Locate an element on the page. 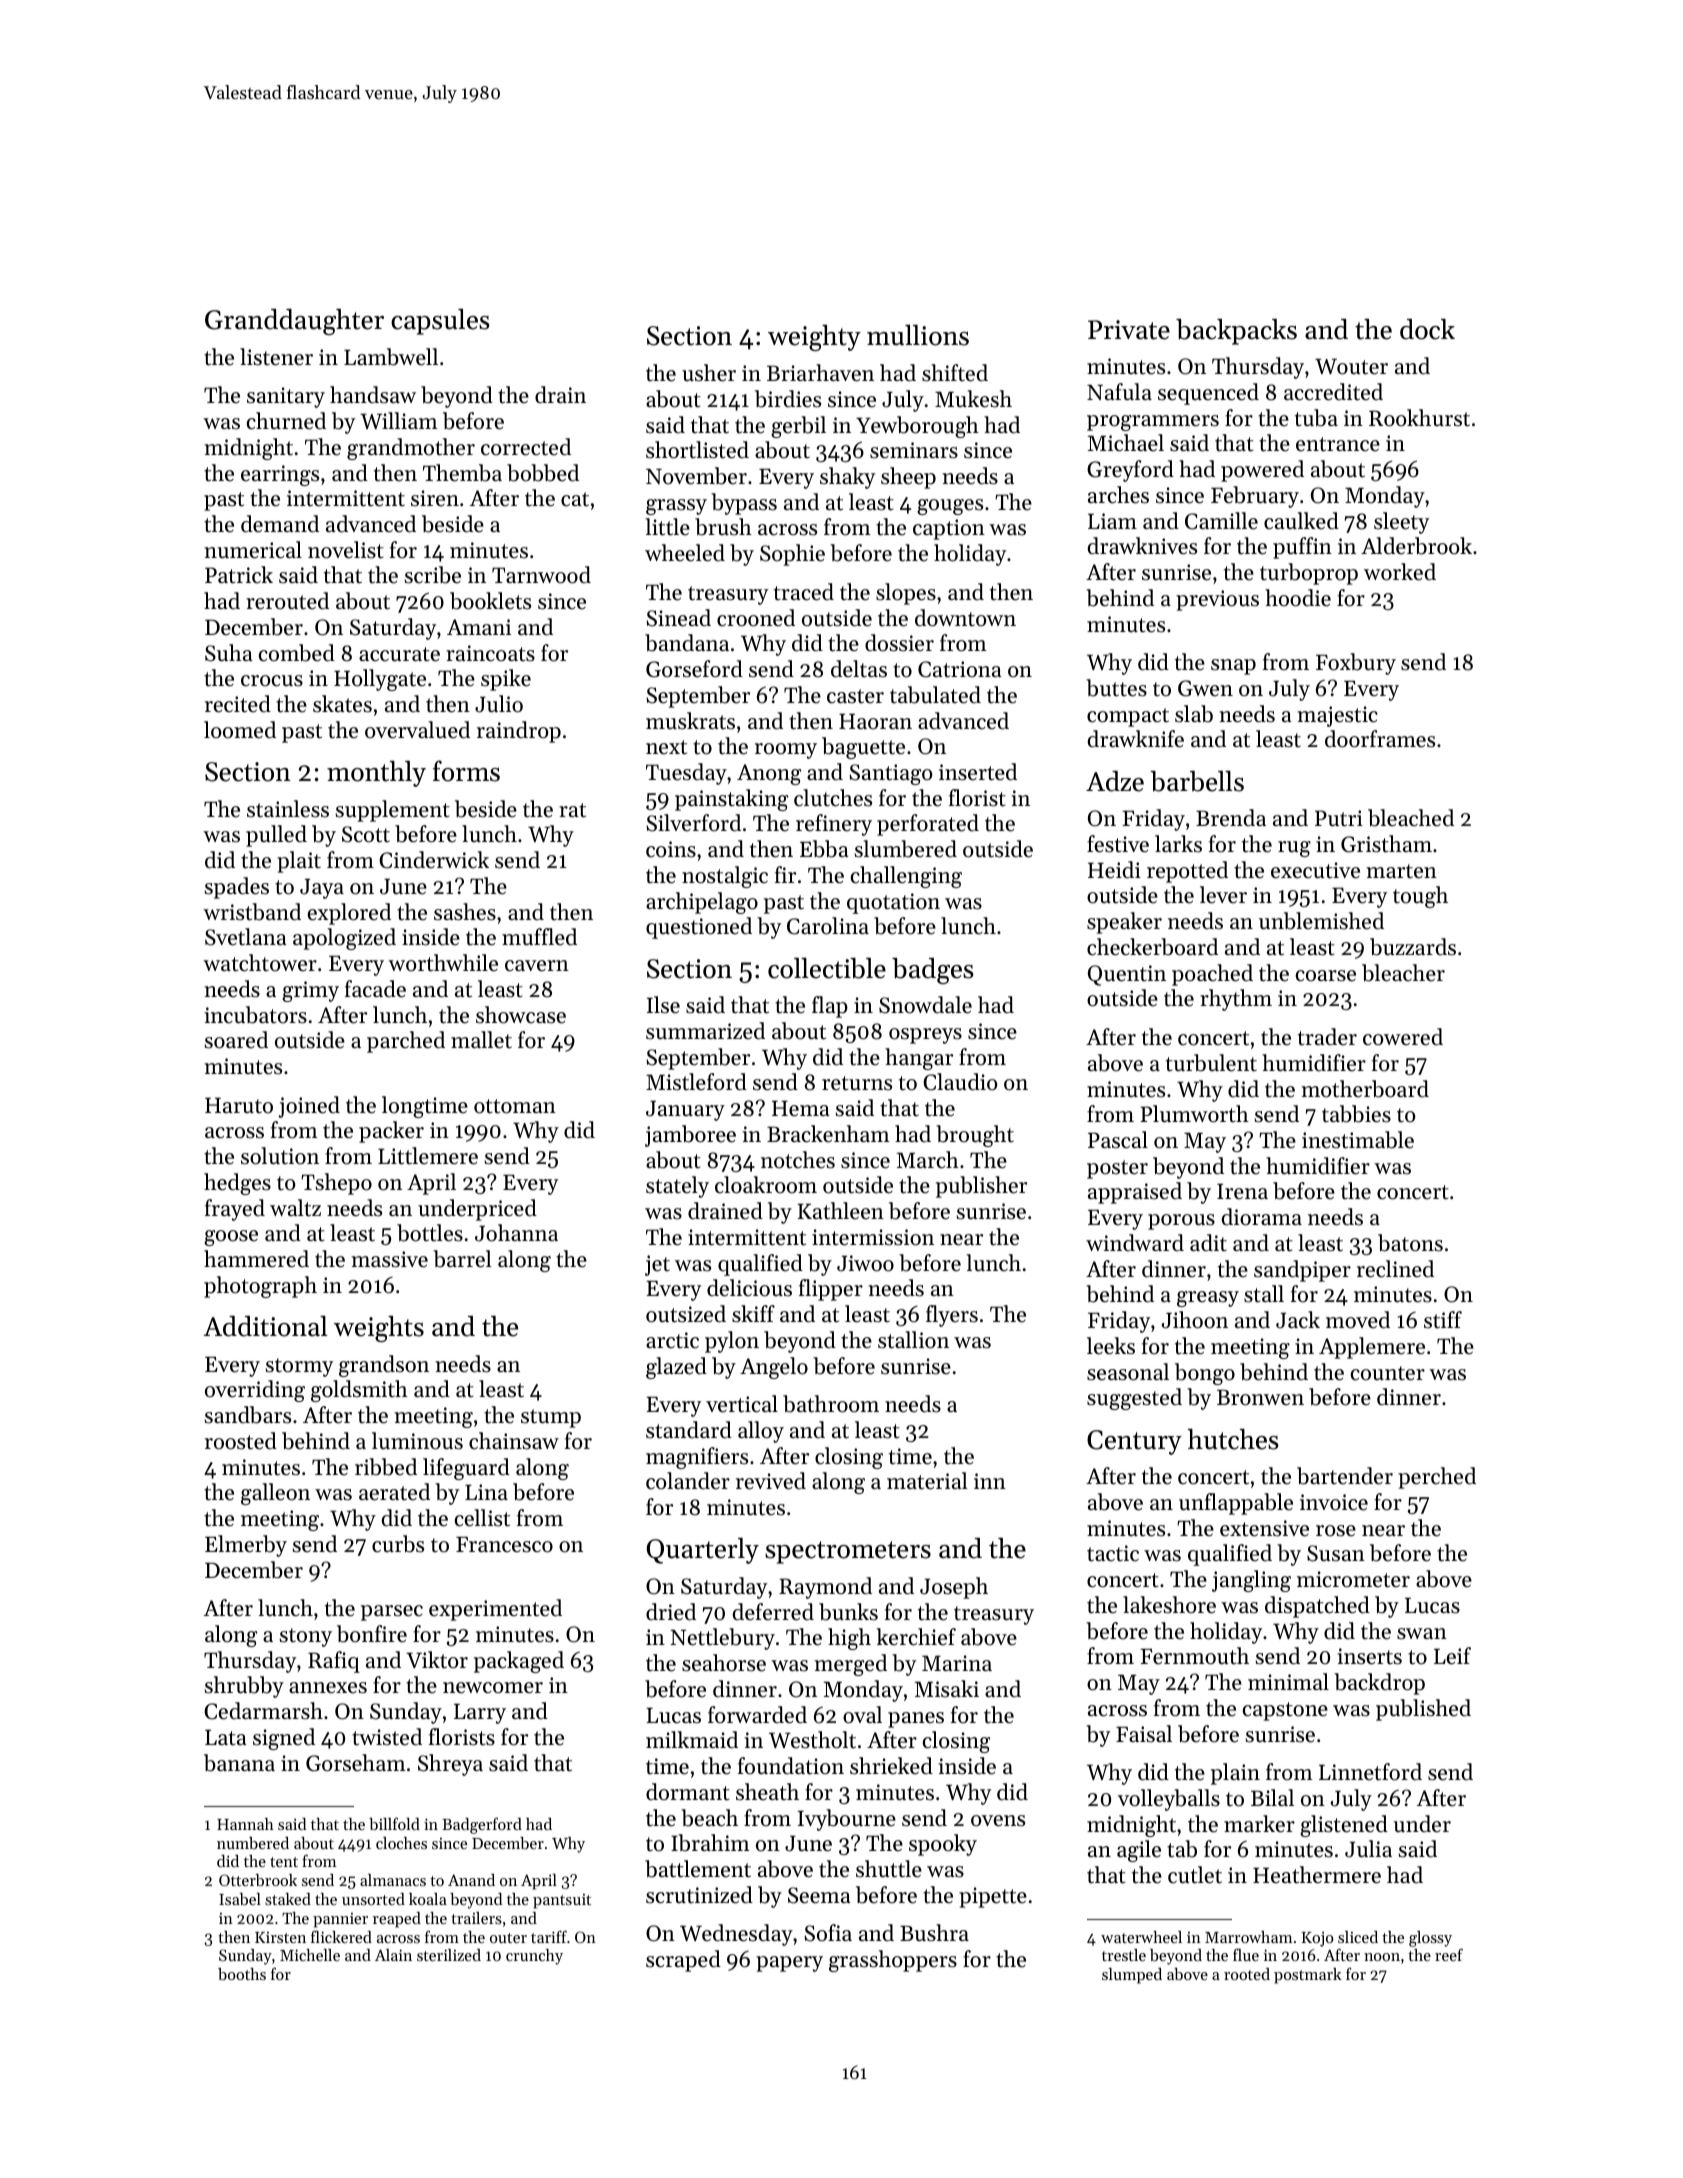 The width and height of the page is (1683, 2178). returns is located at coordinates (857, 1083).
